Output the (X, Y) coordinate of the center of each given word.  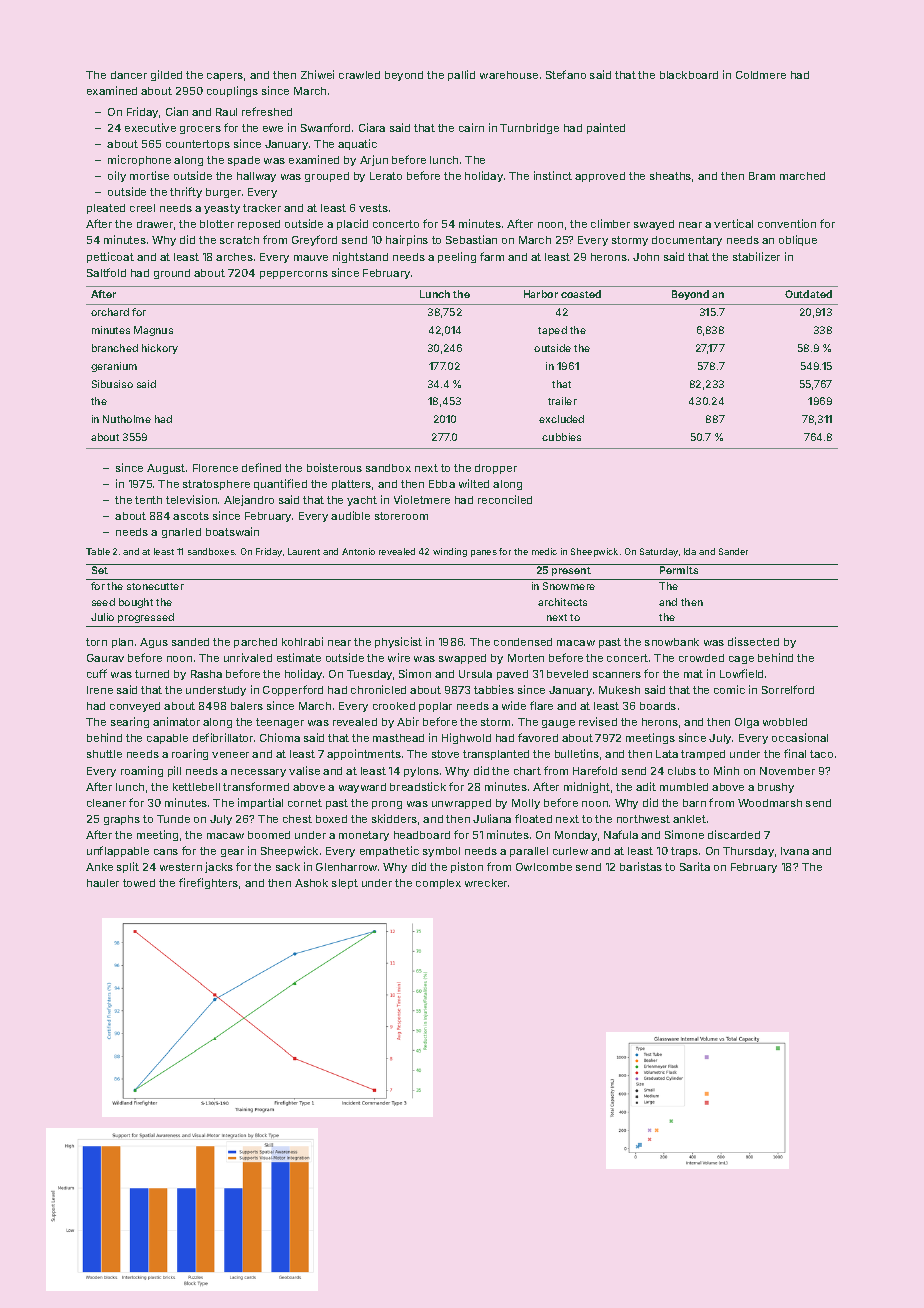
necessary (258, 773)
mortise (149, 175)
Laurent (304, 551)
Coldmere (761, 75)
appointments (364, 754)
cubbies (561, 437)
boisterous (334, 467)
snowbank (672, 642)
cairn (471, 127)
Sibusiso (112, 384)
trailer (562, 401)
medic (544, 551)
